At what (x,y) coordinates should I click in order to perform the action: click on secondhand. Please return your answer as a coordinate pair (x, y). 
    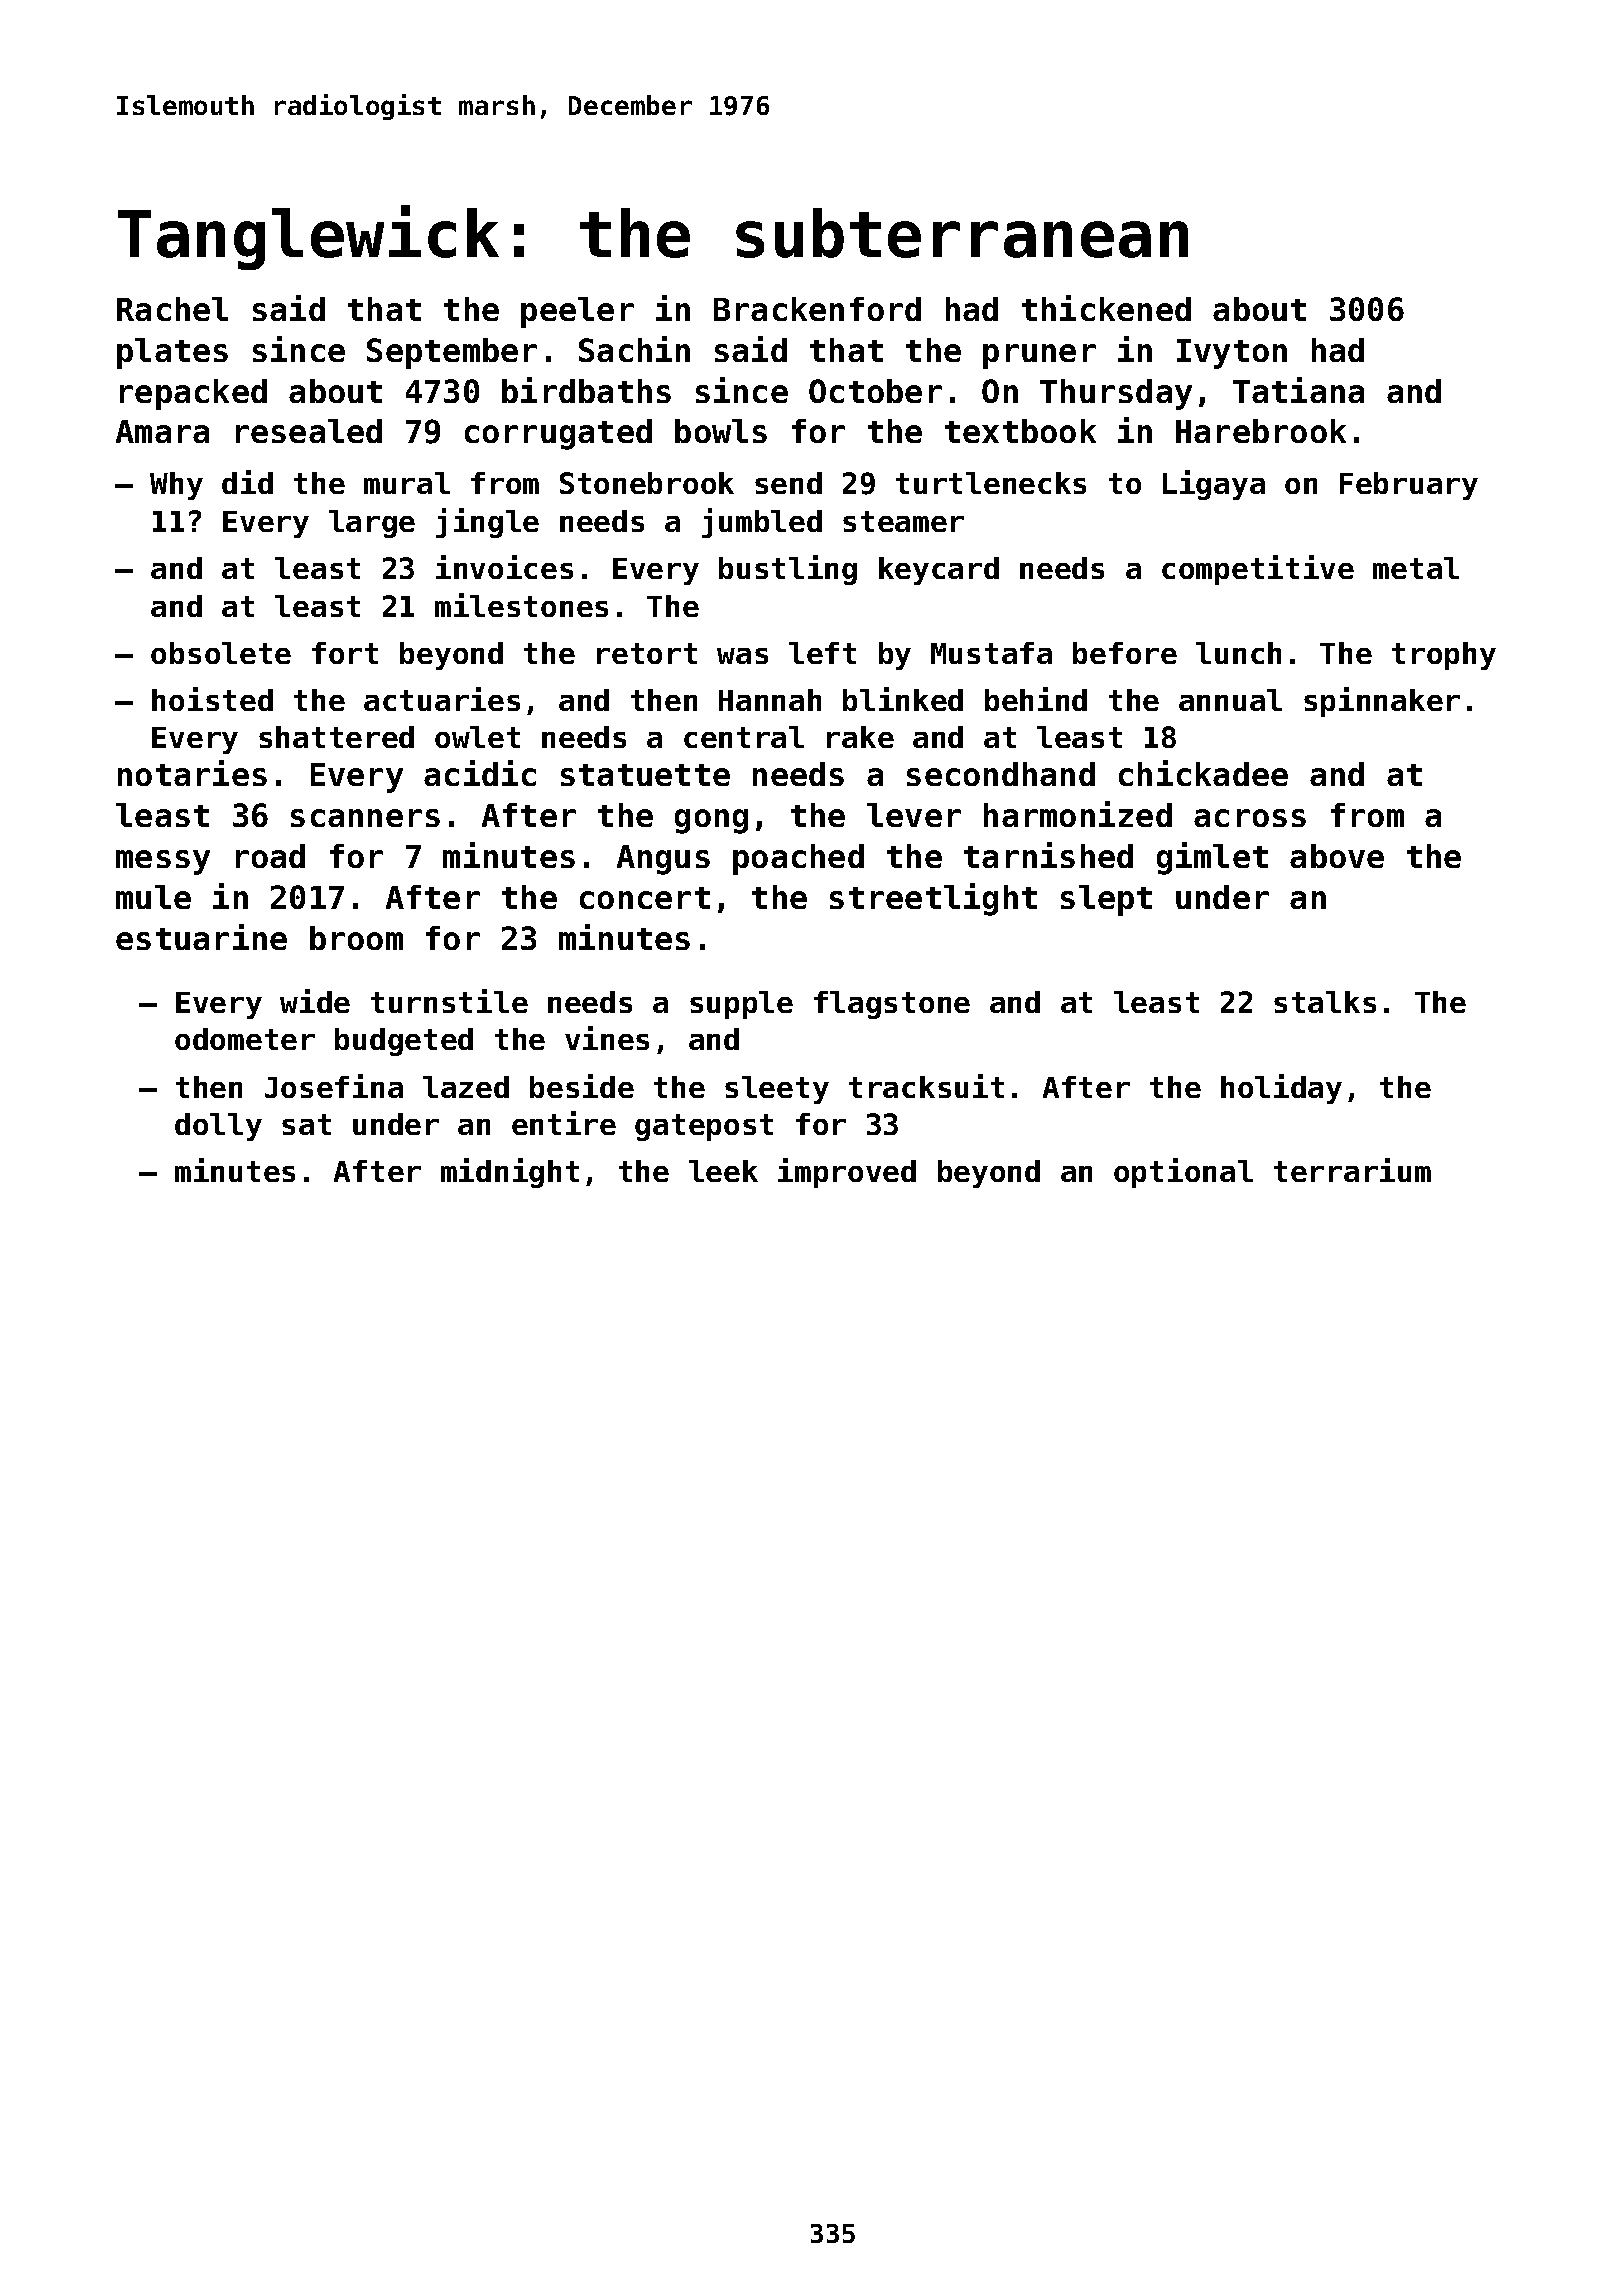
    Looking at the image, I should click on (1001, 774).
